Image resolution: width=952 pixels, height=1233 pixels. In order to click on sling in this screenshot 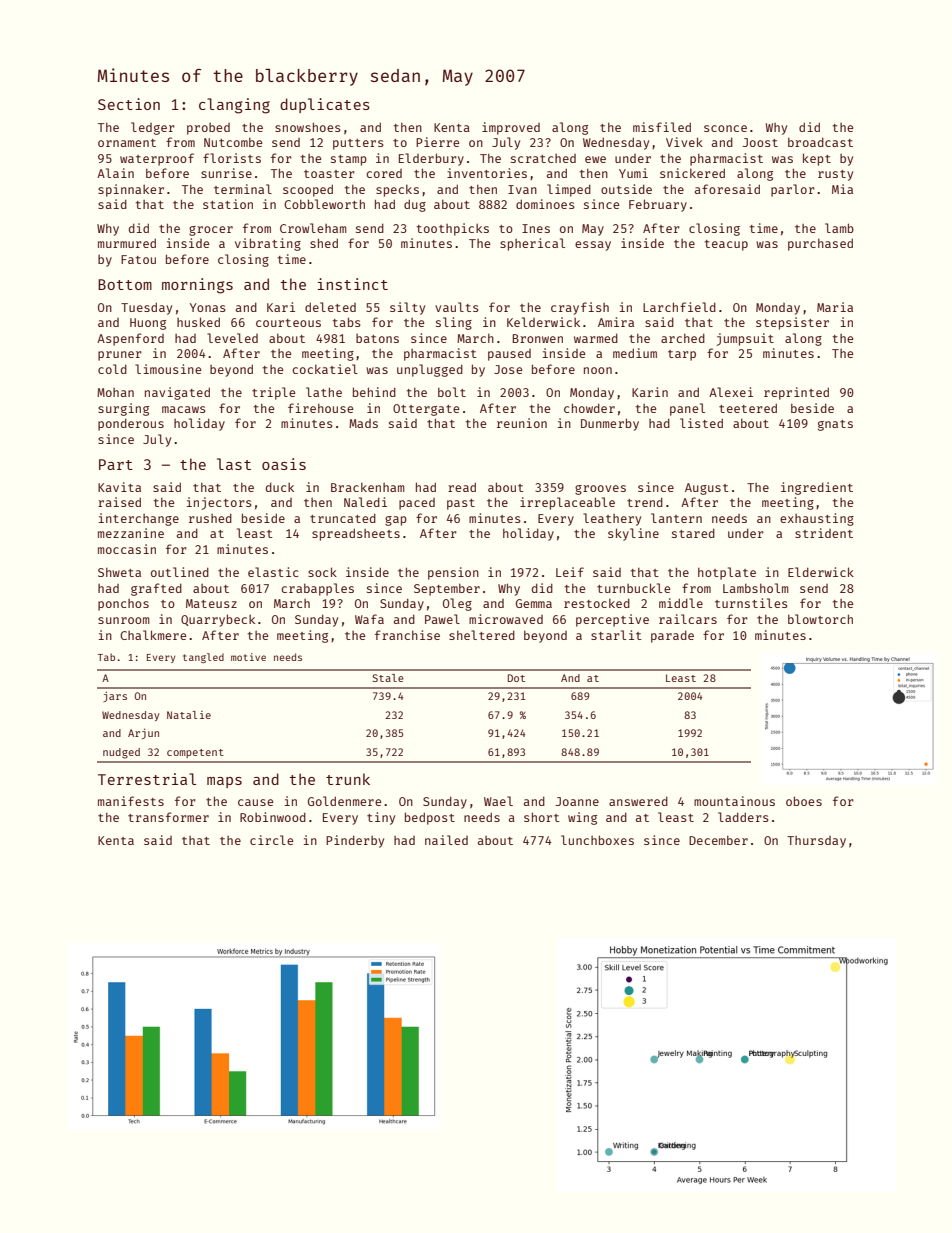, I will do `click(454, 323)`.
